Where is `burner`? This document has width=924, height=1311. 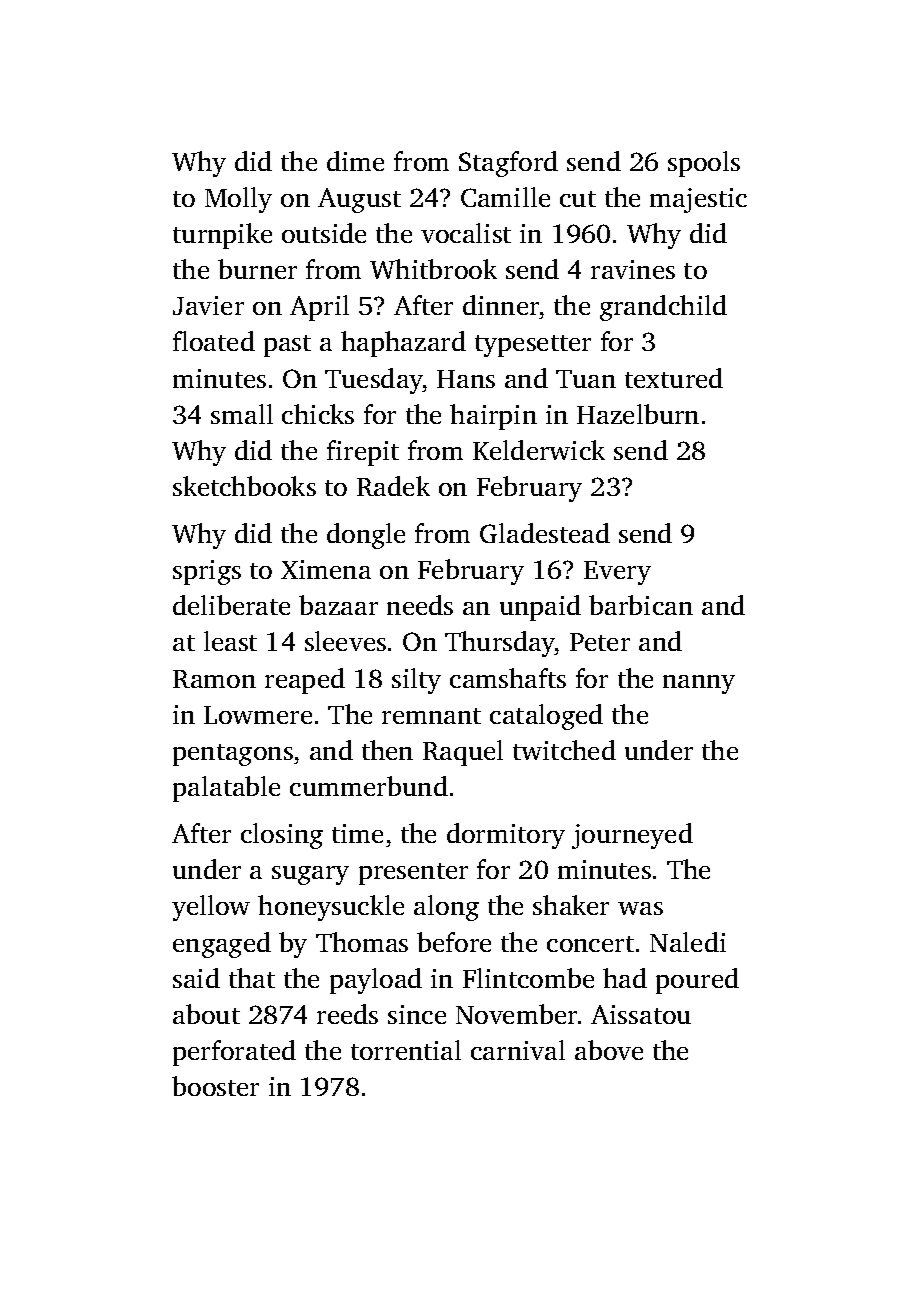 burner is located at coordinates (257, 269).
